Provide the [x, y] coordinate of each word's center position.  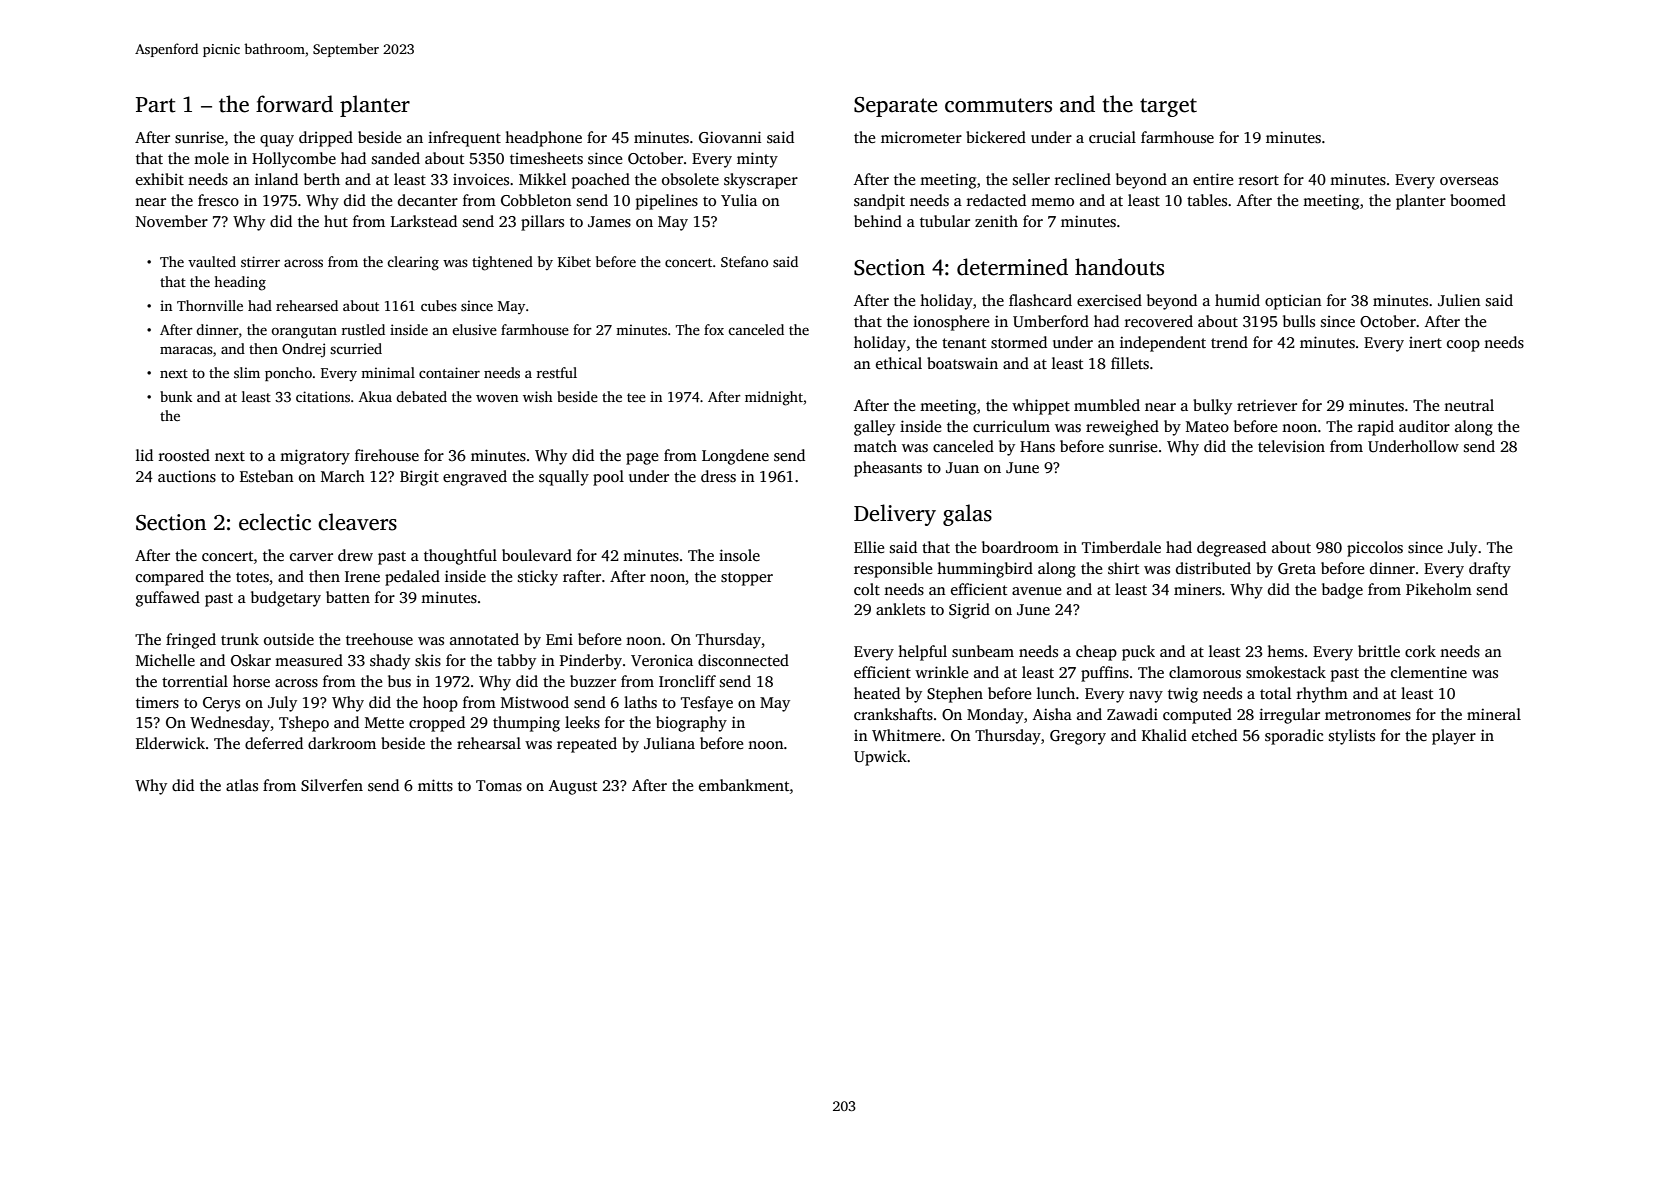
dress [718, 476]
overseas [1469, 181]
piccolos [1375, 549]
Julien [1459, 300]
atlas [242, 785]
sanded [396, 158]
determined [1012, 267]
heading [240, 283]
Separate [895, 107]
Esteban [267, 476]
